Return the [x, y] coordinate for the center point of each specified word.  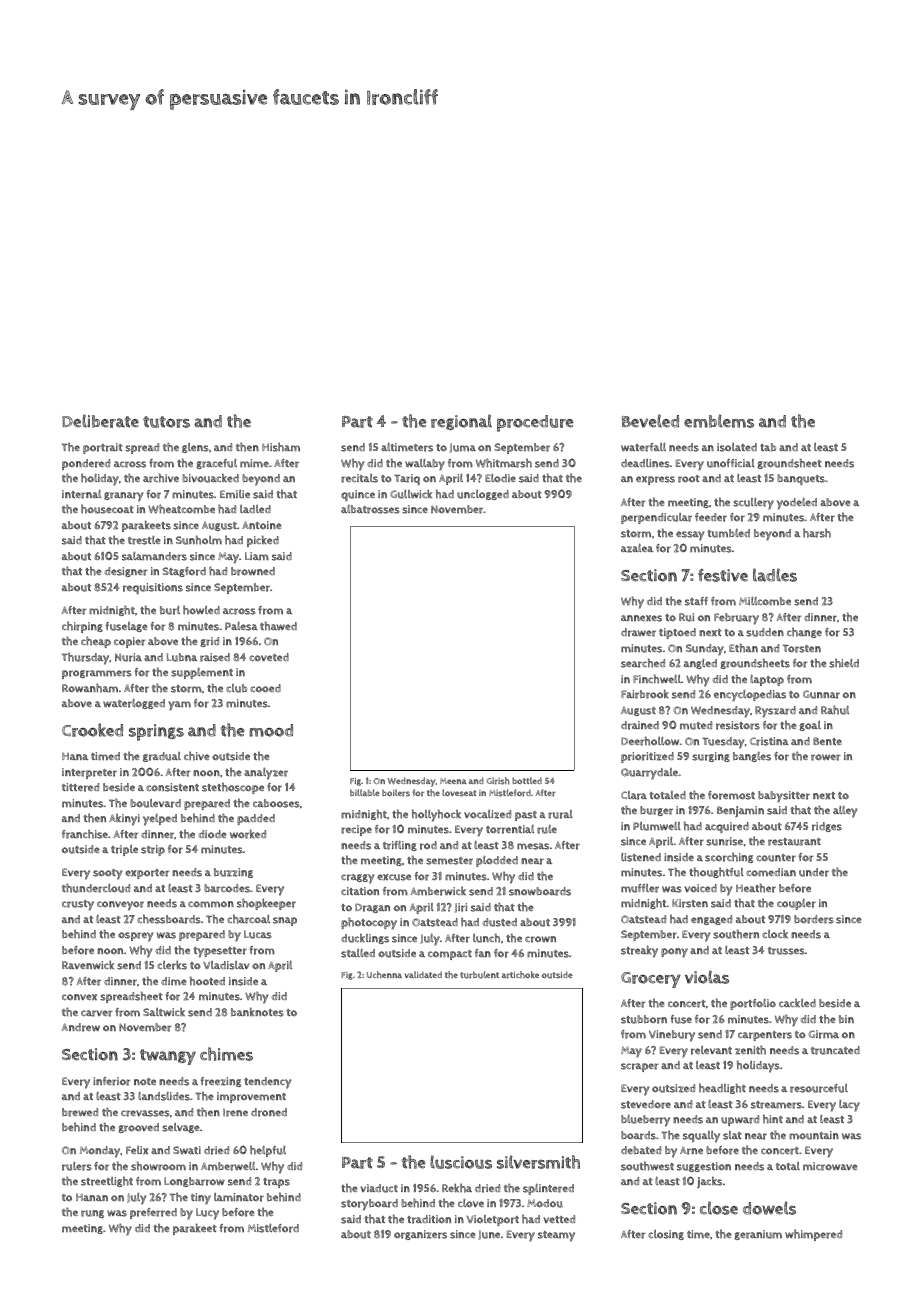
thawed [278, 626]
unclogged [483, 495]
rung [92, 1214]
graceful [216, 464]
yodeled [797, 503]
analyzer [266, 774]
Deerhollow [650, 741]
